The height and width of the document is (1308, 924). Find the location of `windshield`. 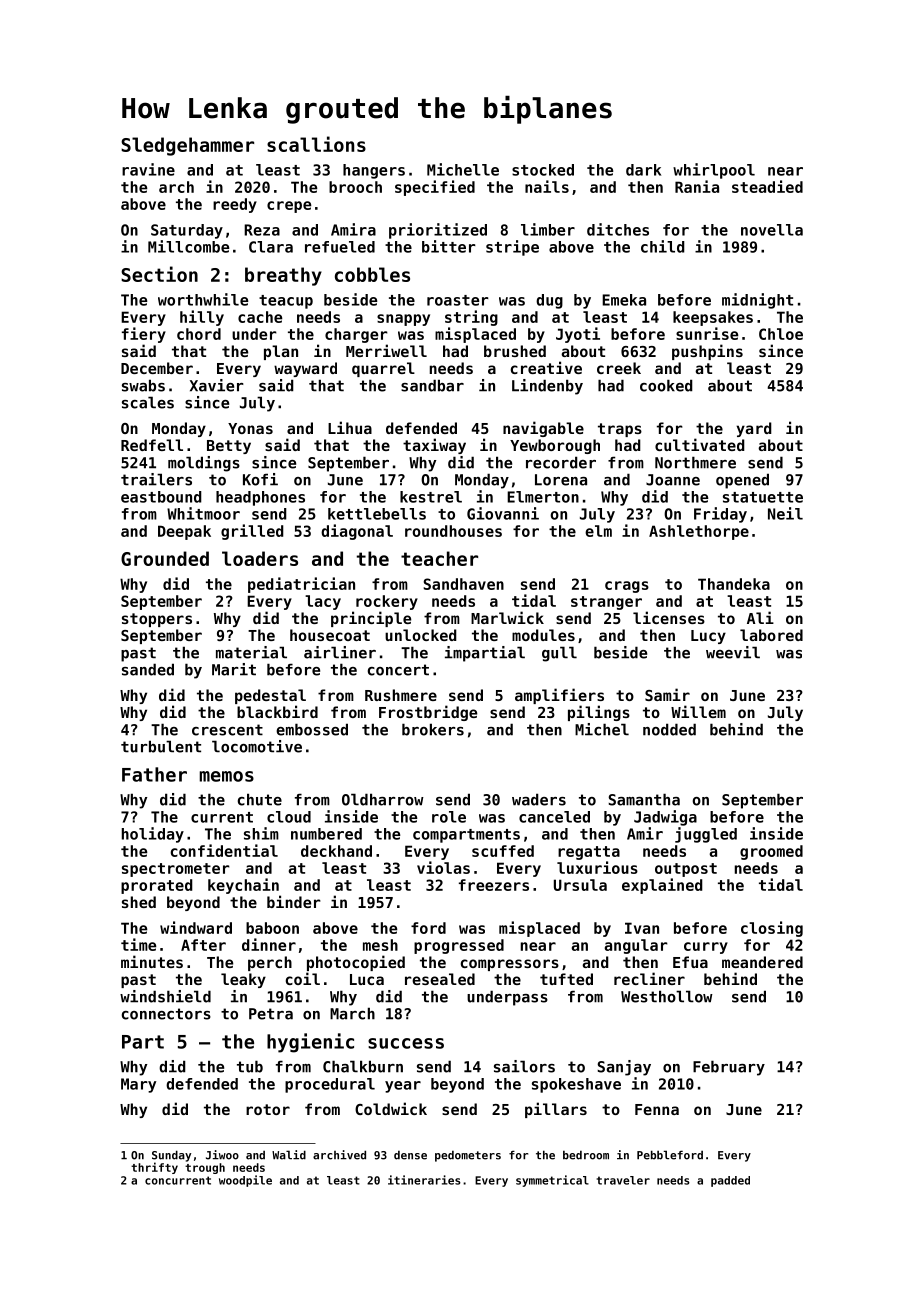

windshield is located at coordinates (165, 996).
